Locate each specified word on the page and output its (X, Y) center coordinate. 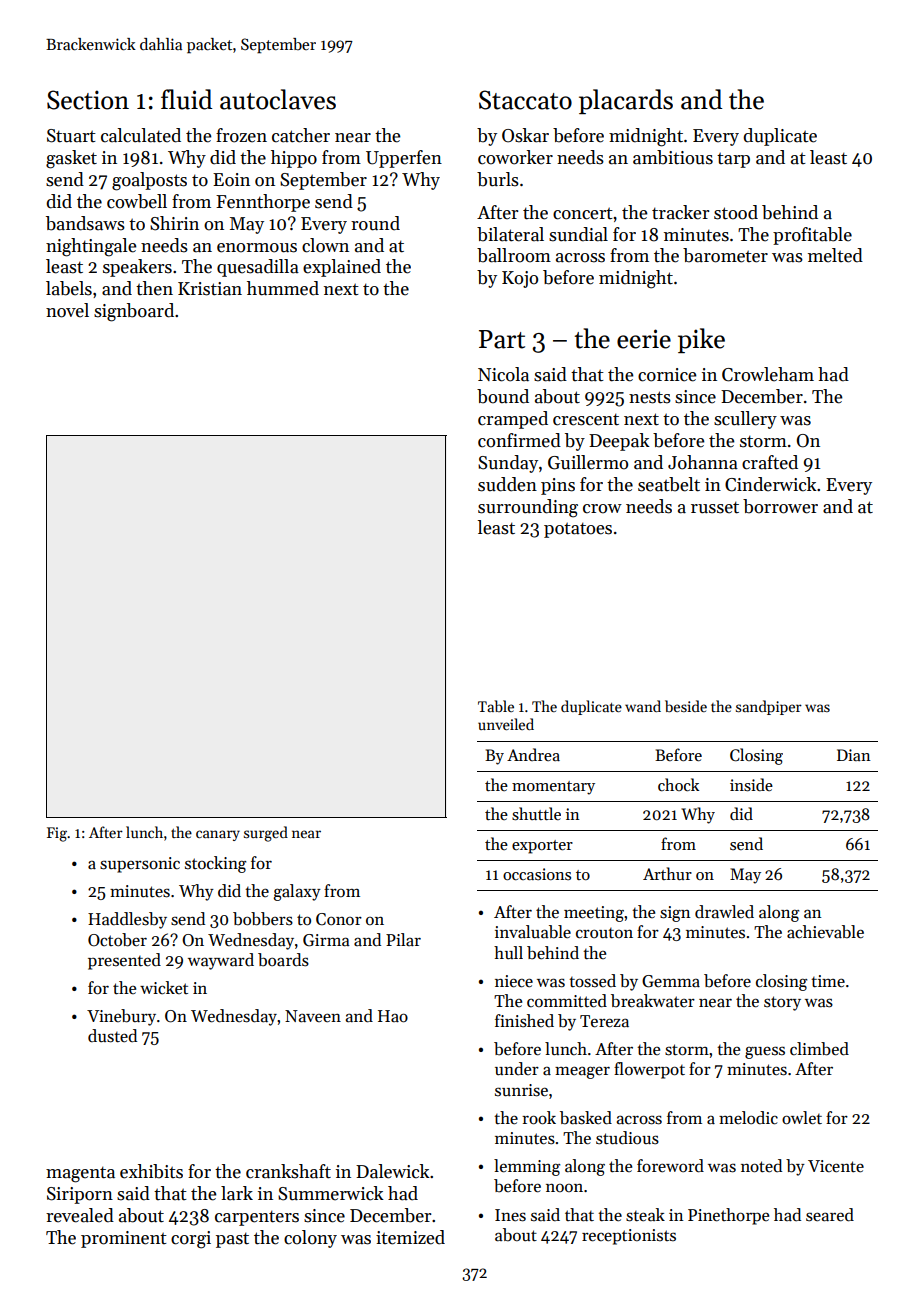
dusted (112, 1036)
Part (502, 339)
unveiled (506, 724)
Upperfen (404, 159)
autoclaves (278, 99)
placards (626, 101)
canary (218, 835)
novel (67, 310)
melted (835, 255)
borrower (780, 506)
